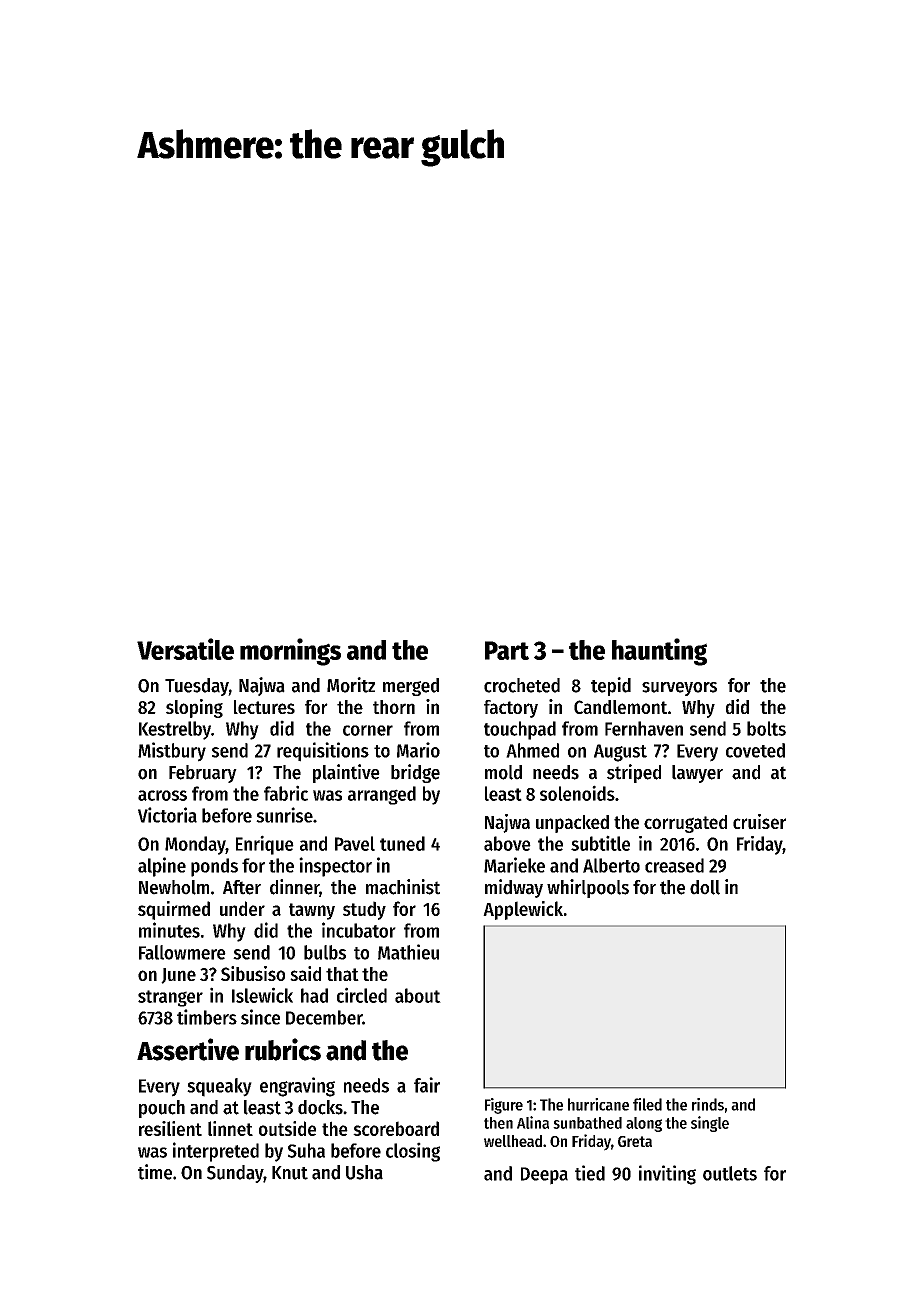  Describe the element at coordinates (290, 1173) in the document. I see `Knut` at that location.
